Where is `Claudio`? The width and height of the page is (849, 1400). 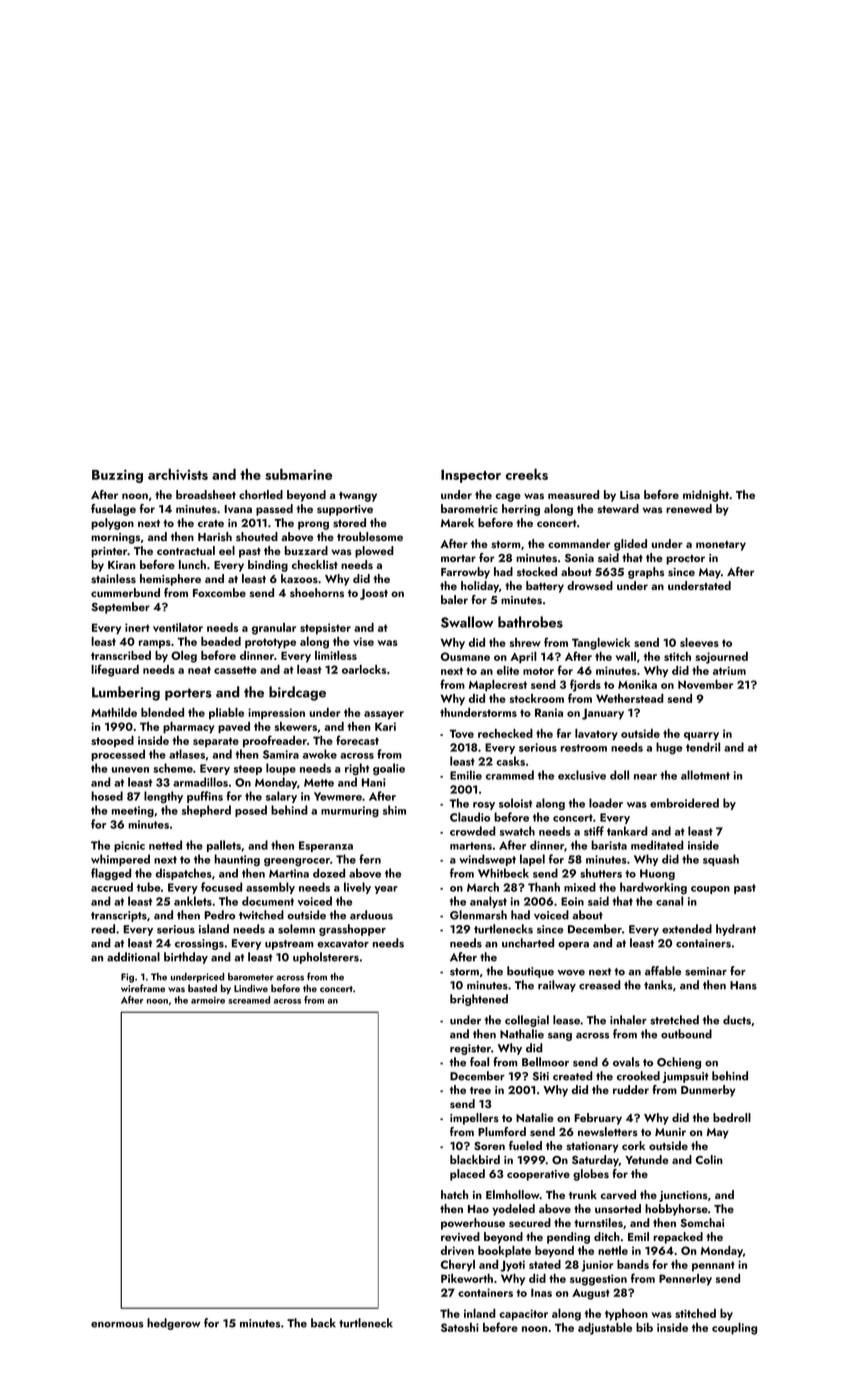 Claudio is located at coordinates (470, 817).
